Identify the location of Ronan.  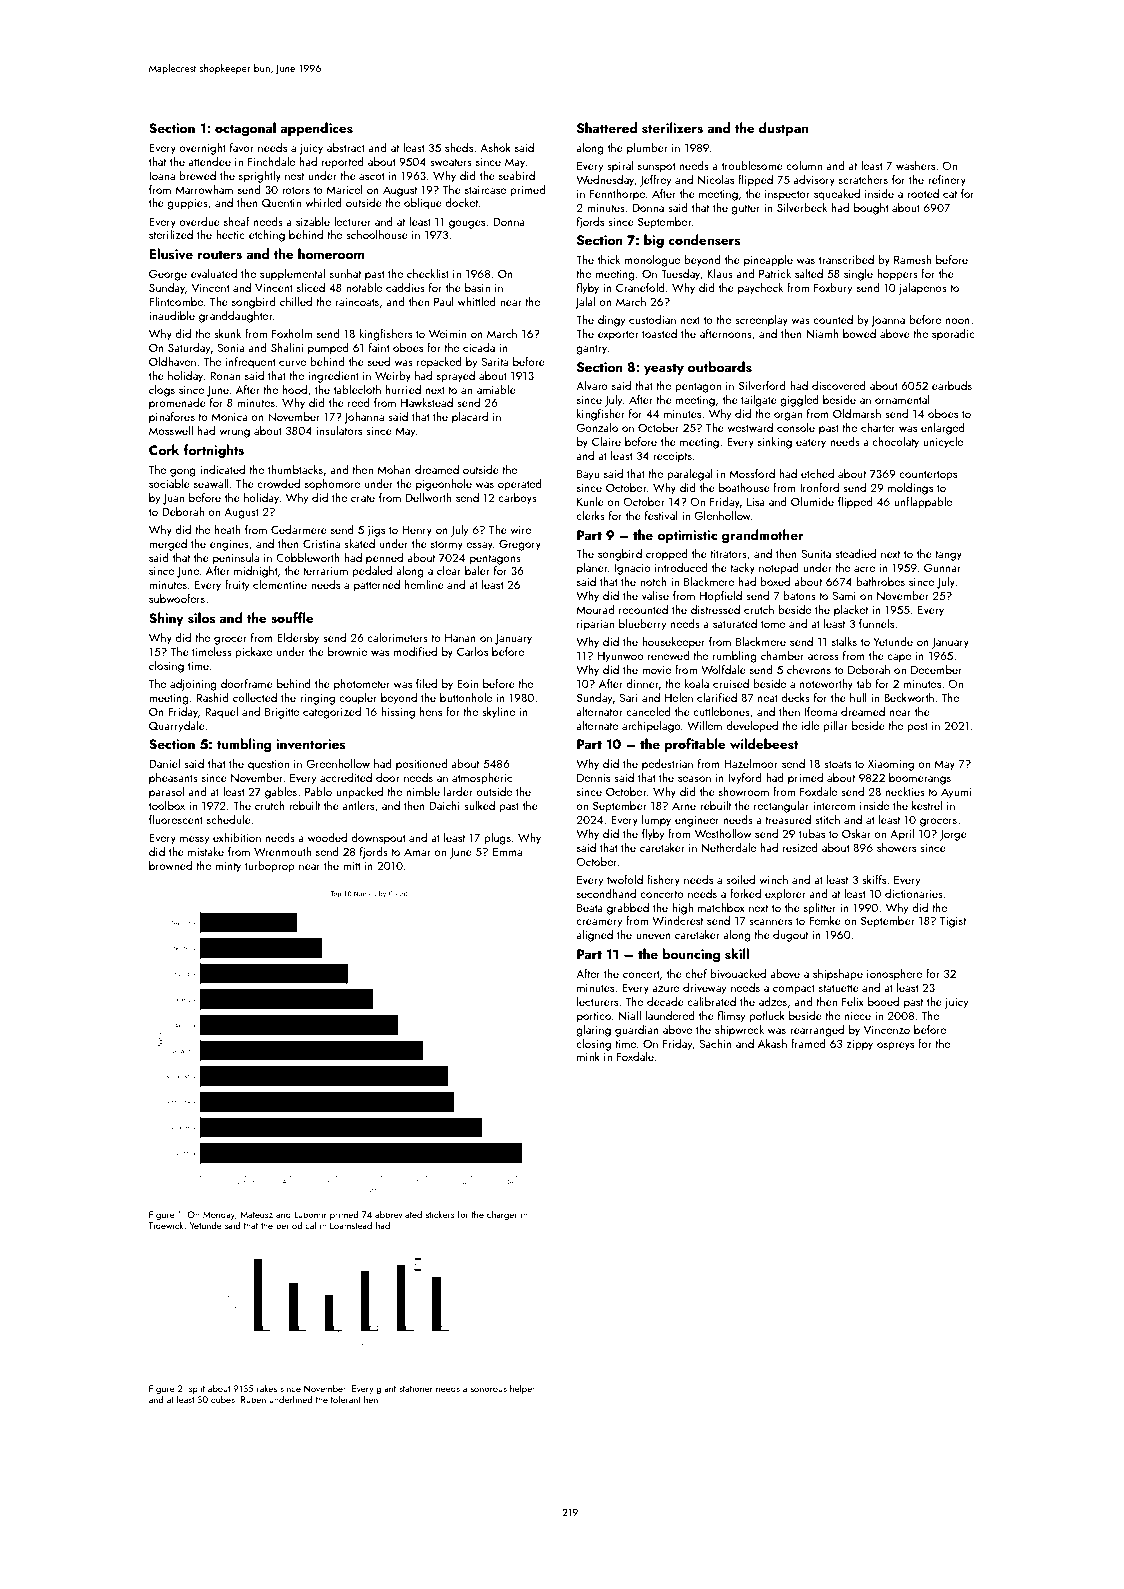
(225, 375).
